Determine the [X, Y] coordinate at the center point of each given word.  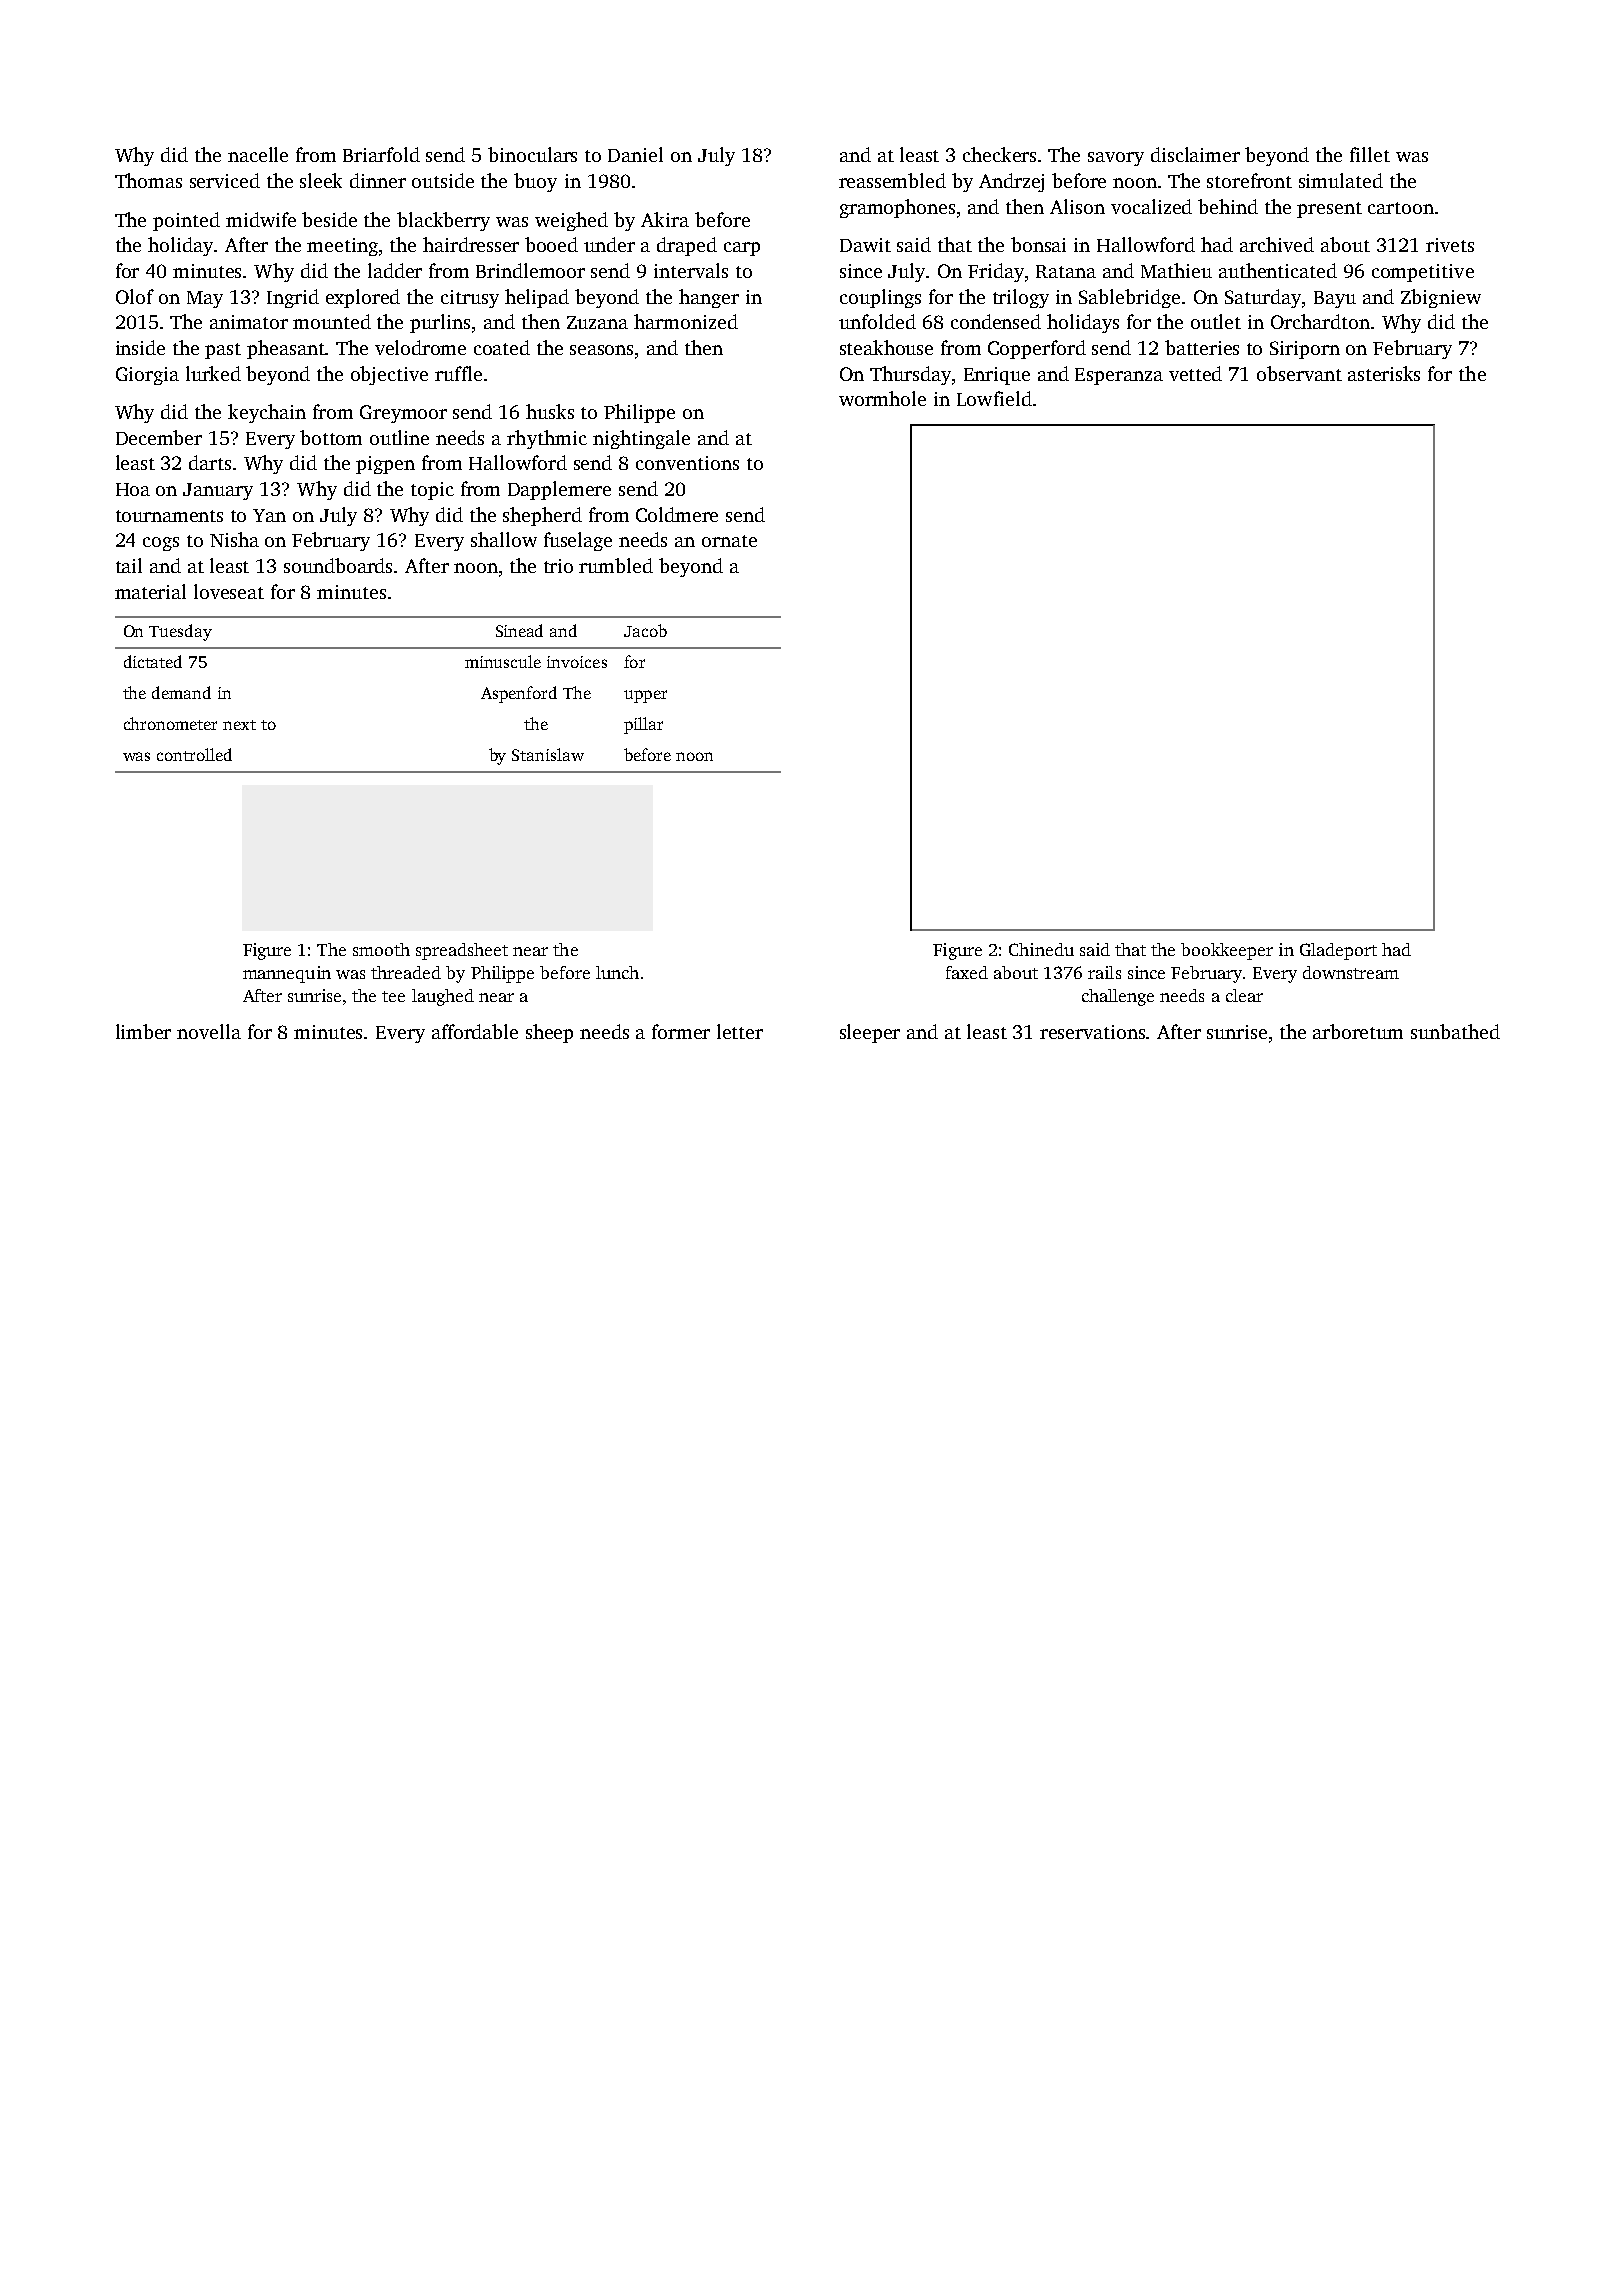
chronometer [170, 723]
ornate [729, 541]
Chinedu [1041, 949]
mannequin [287, 974]
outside [443, 180]
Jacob [645, 630]
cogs [161, 544]
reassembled [892, 180]
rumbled [616, 565]
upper [645, 696]
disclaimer [1195, 154]
